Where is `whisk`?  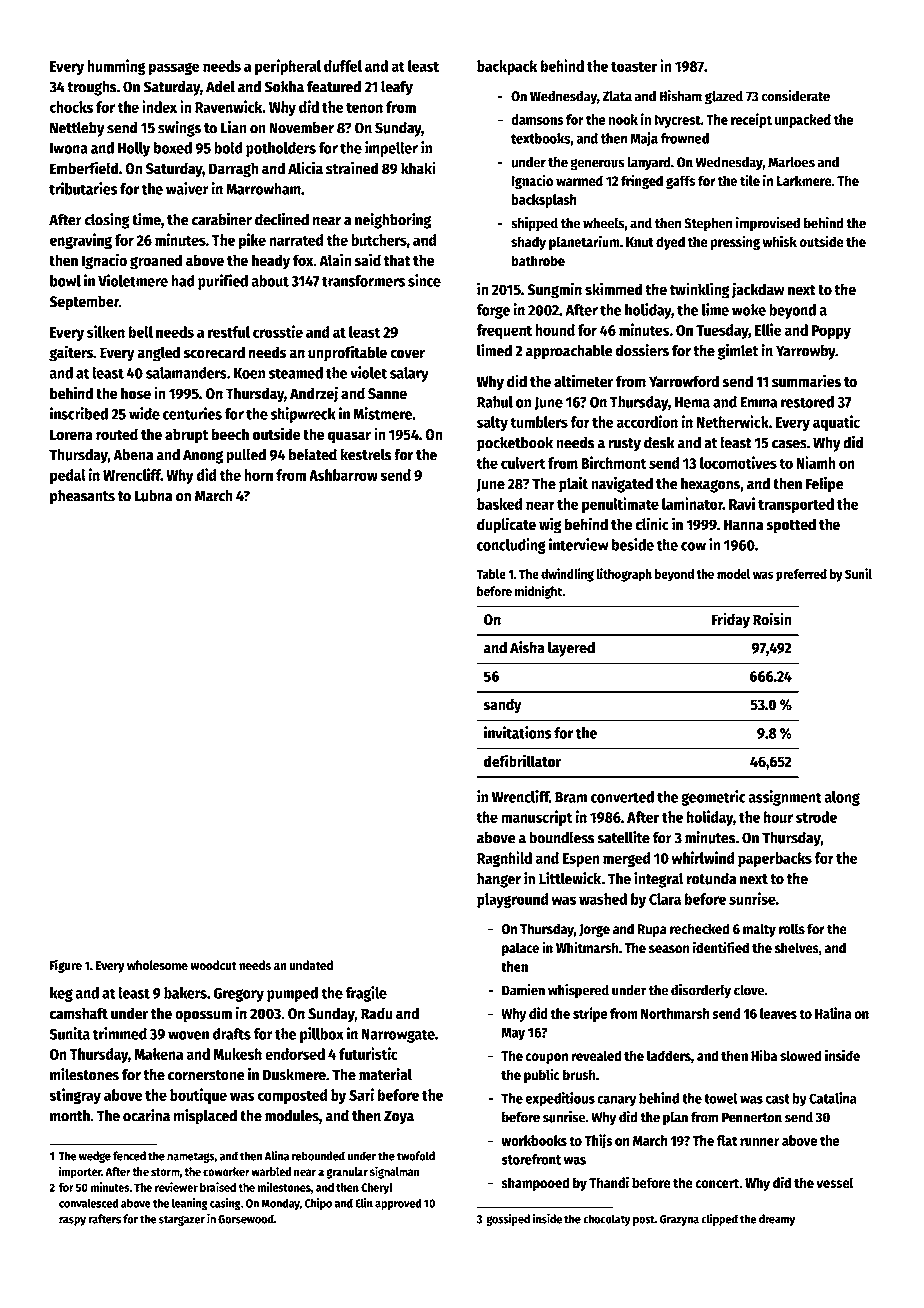
whisk is located at coordinates (780, 241).
